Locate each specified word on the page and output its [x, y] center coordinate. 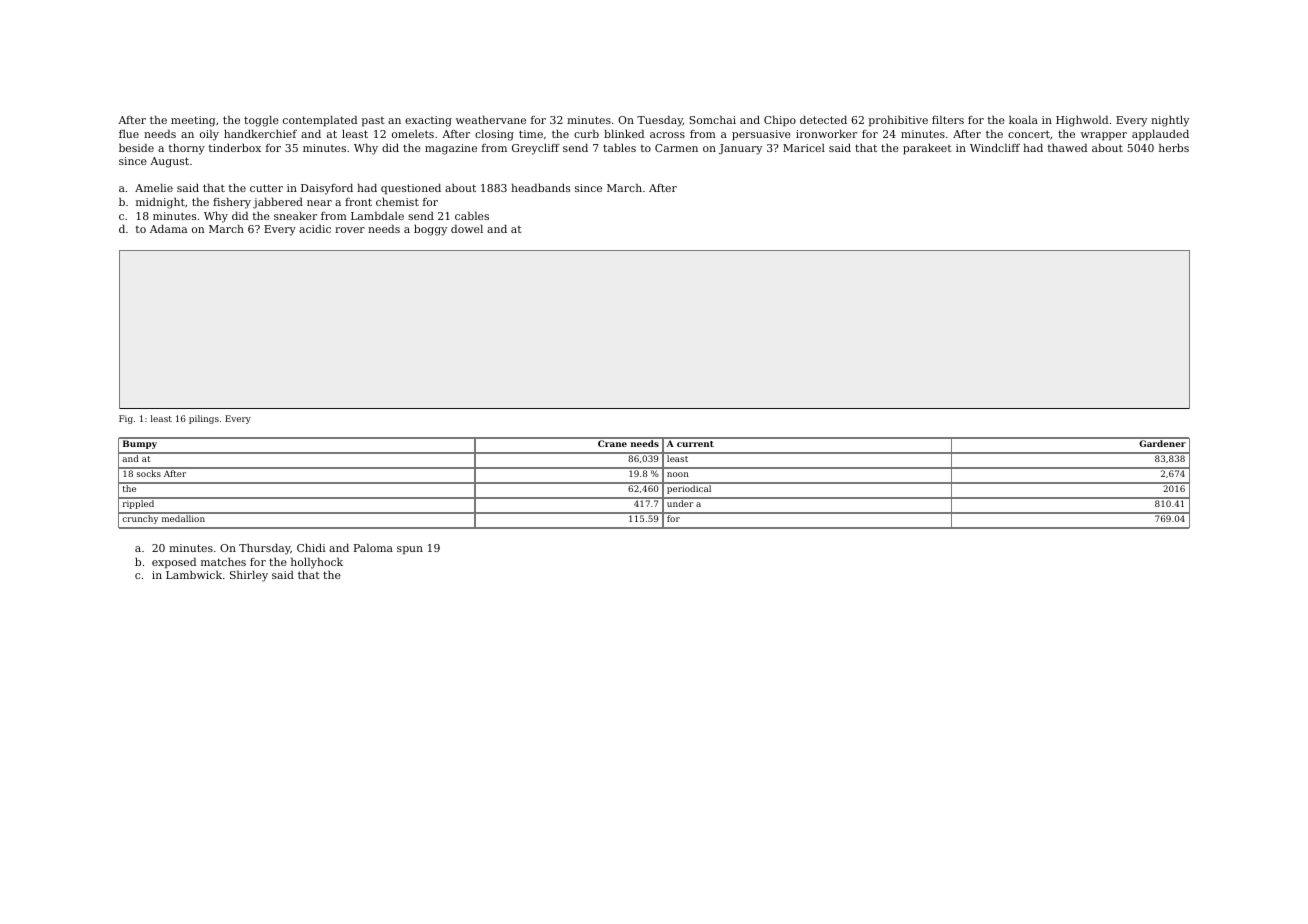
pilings [204, 419]
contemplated [320, 121]
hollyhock [317, 563]
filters [948, 119]
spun [410, 550]
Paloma [373, 547]
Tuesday [660, 121]
